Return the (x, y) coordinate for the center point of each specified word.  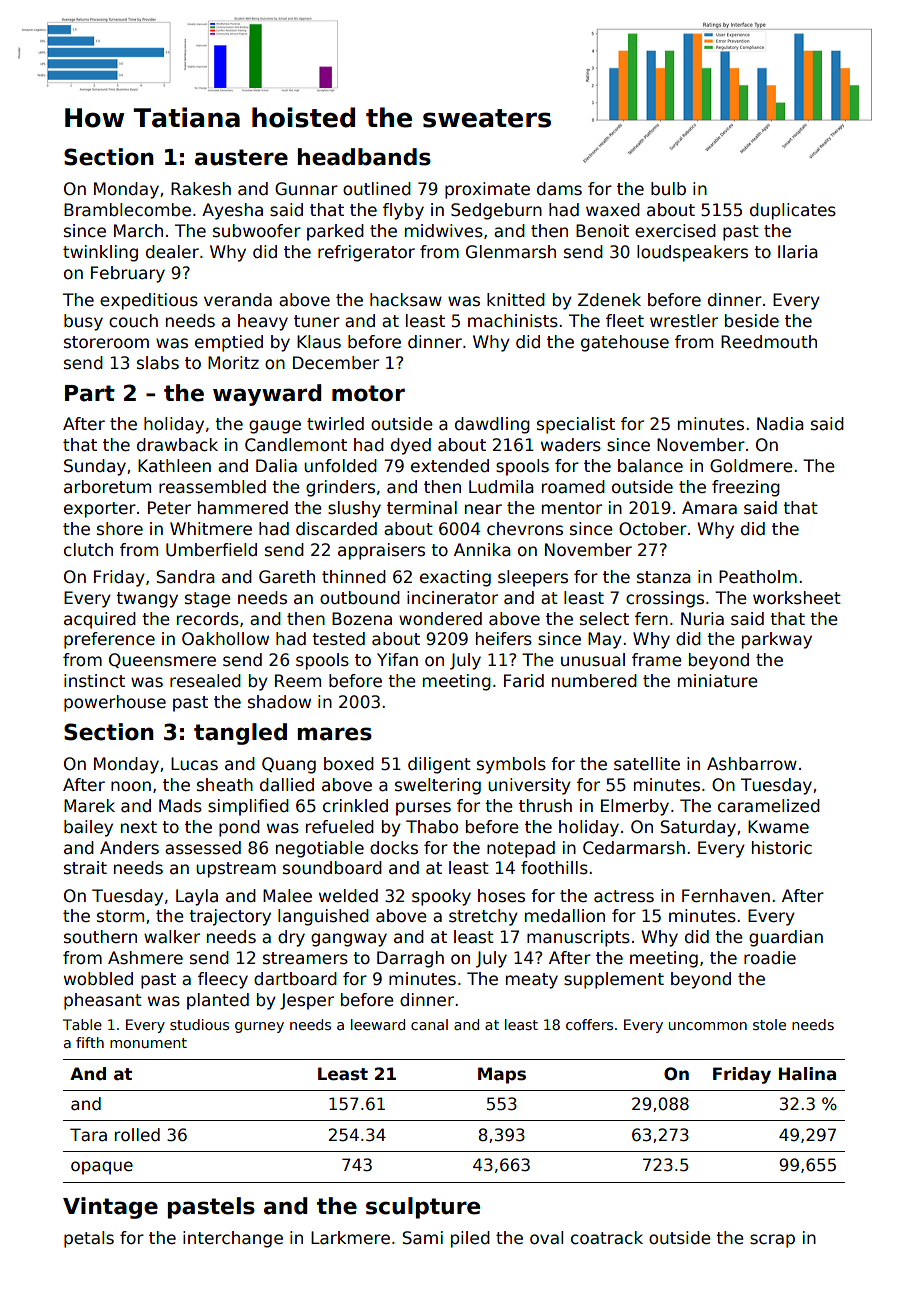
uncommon (708, 1026)
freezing (746, 488)
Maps (502, 1075)
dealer (172, 252)
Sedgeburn (496, 211)
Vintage (110, 1208)
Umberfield (211, 550)
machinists (513, 321)
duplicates (793, 211)
